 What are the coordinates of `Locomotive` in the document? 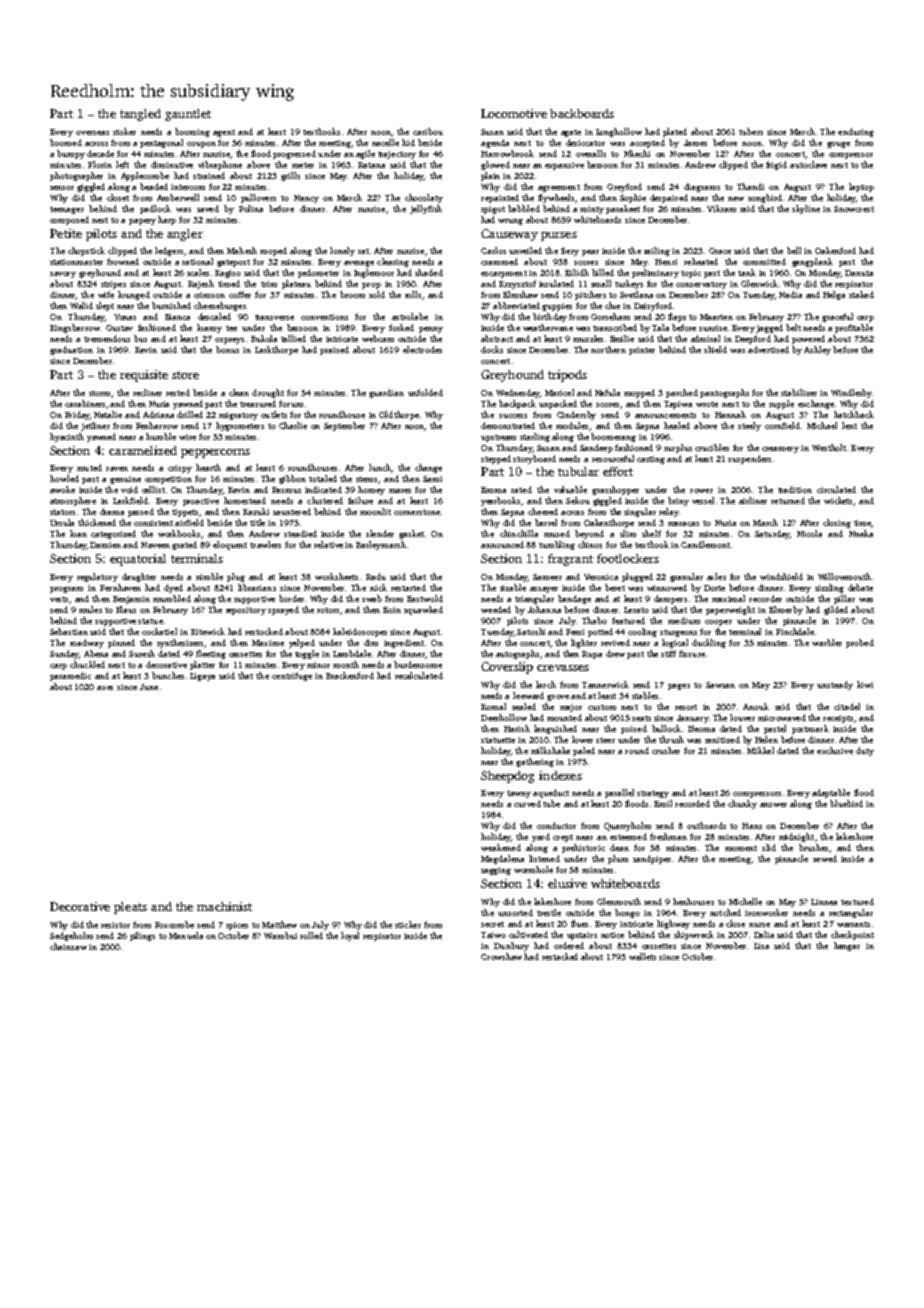 It's located at (514, 113).
